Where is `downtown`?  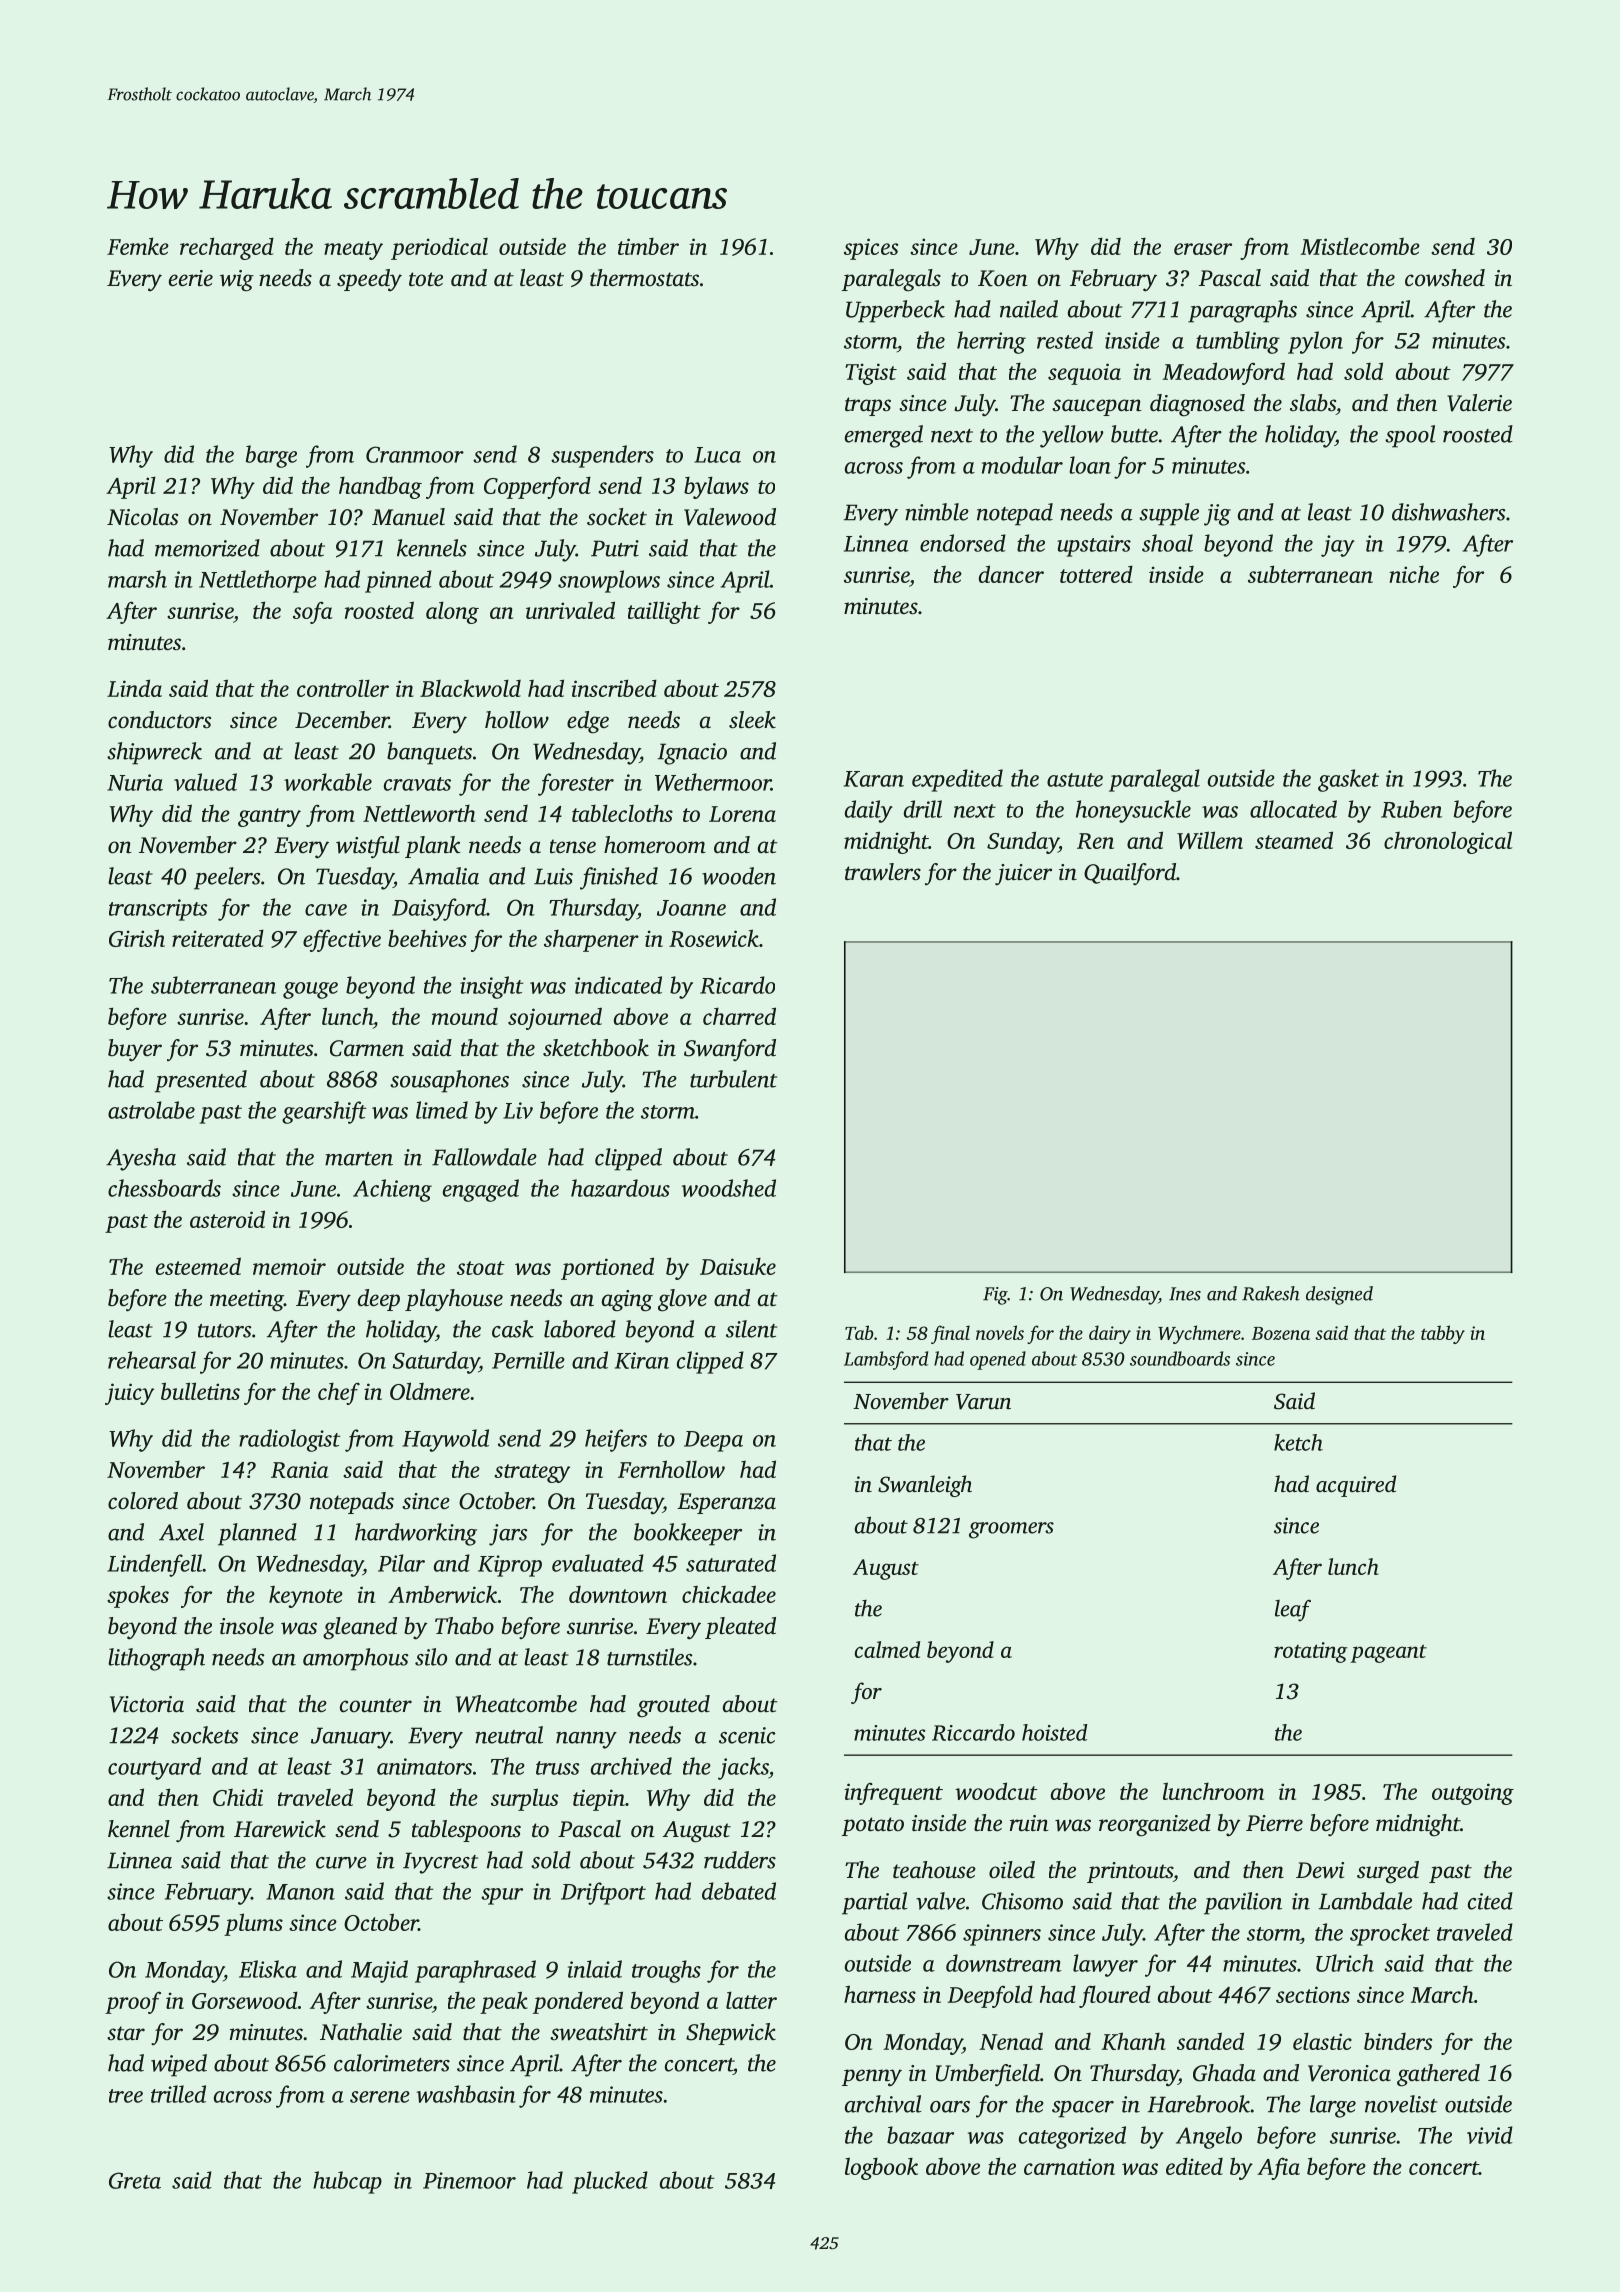 downtown is located at coordinates (618, 1594).
